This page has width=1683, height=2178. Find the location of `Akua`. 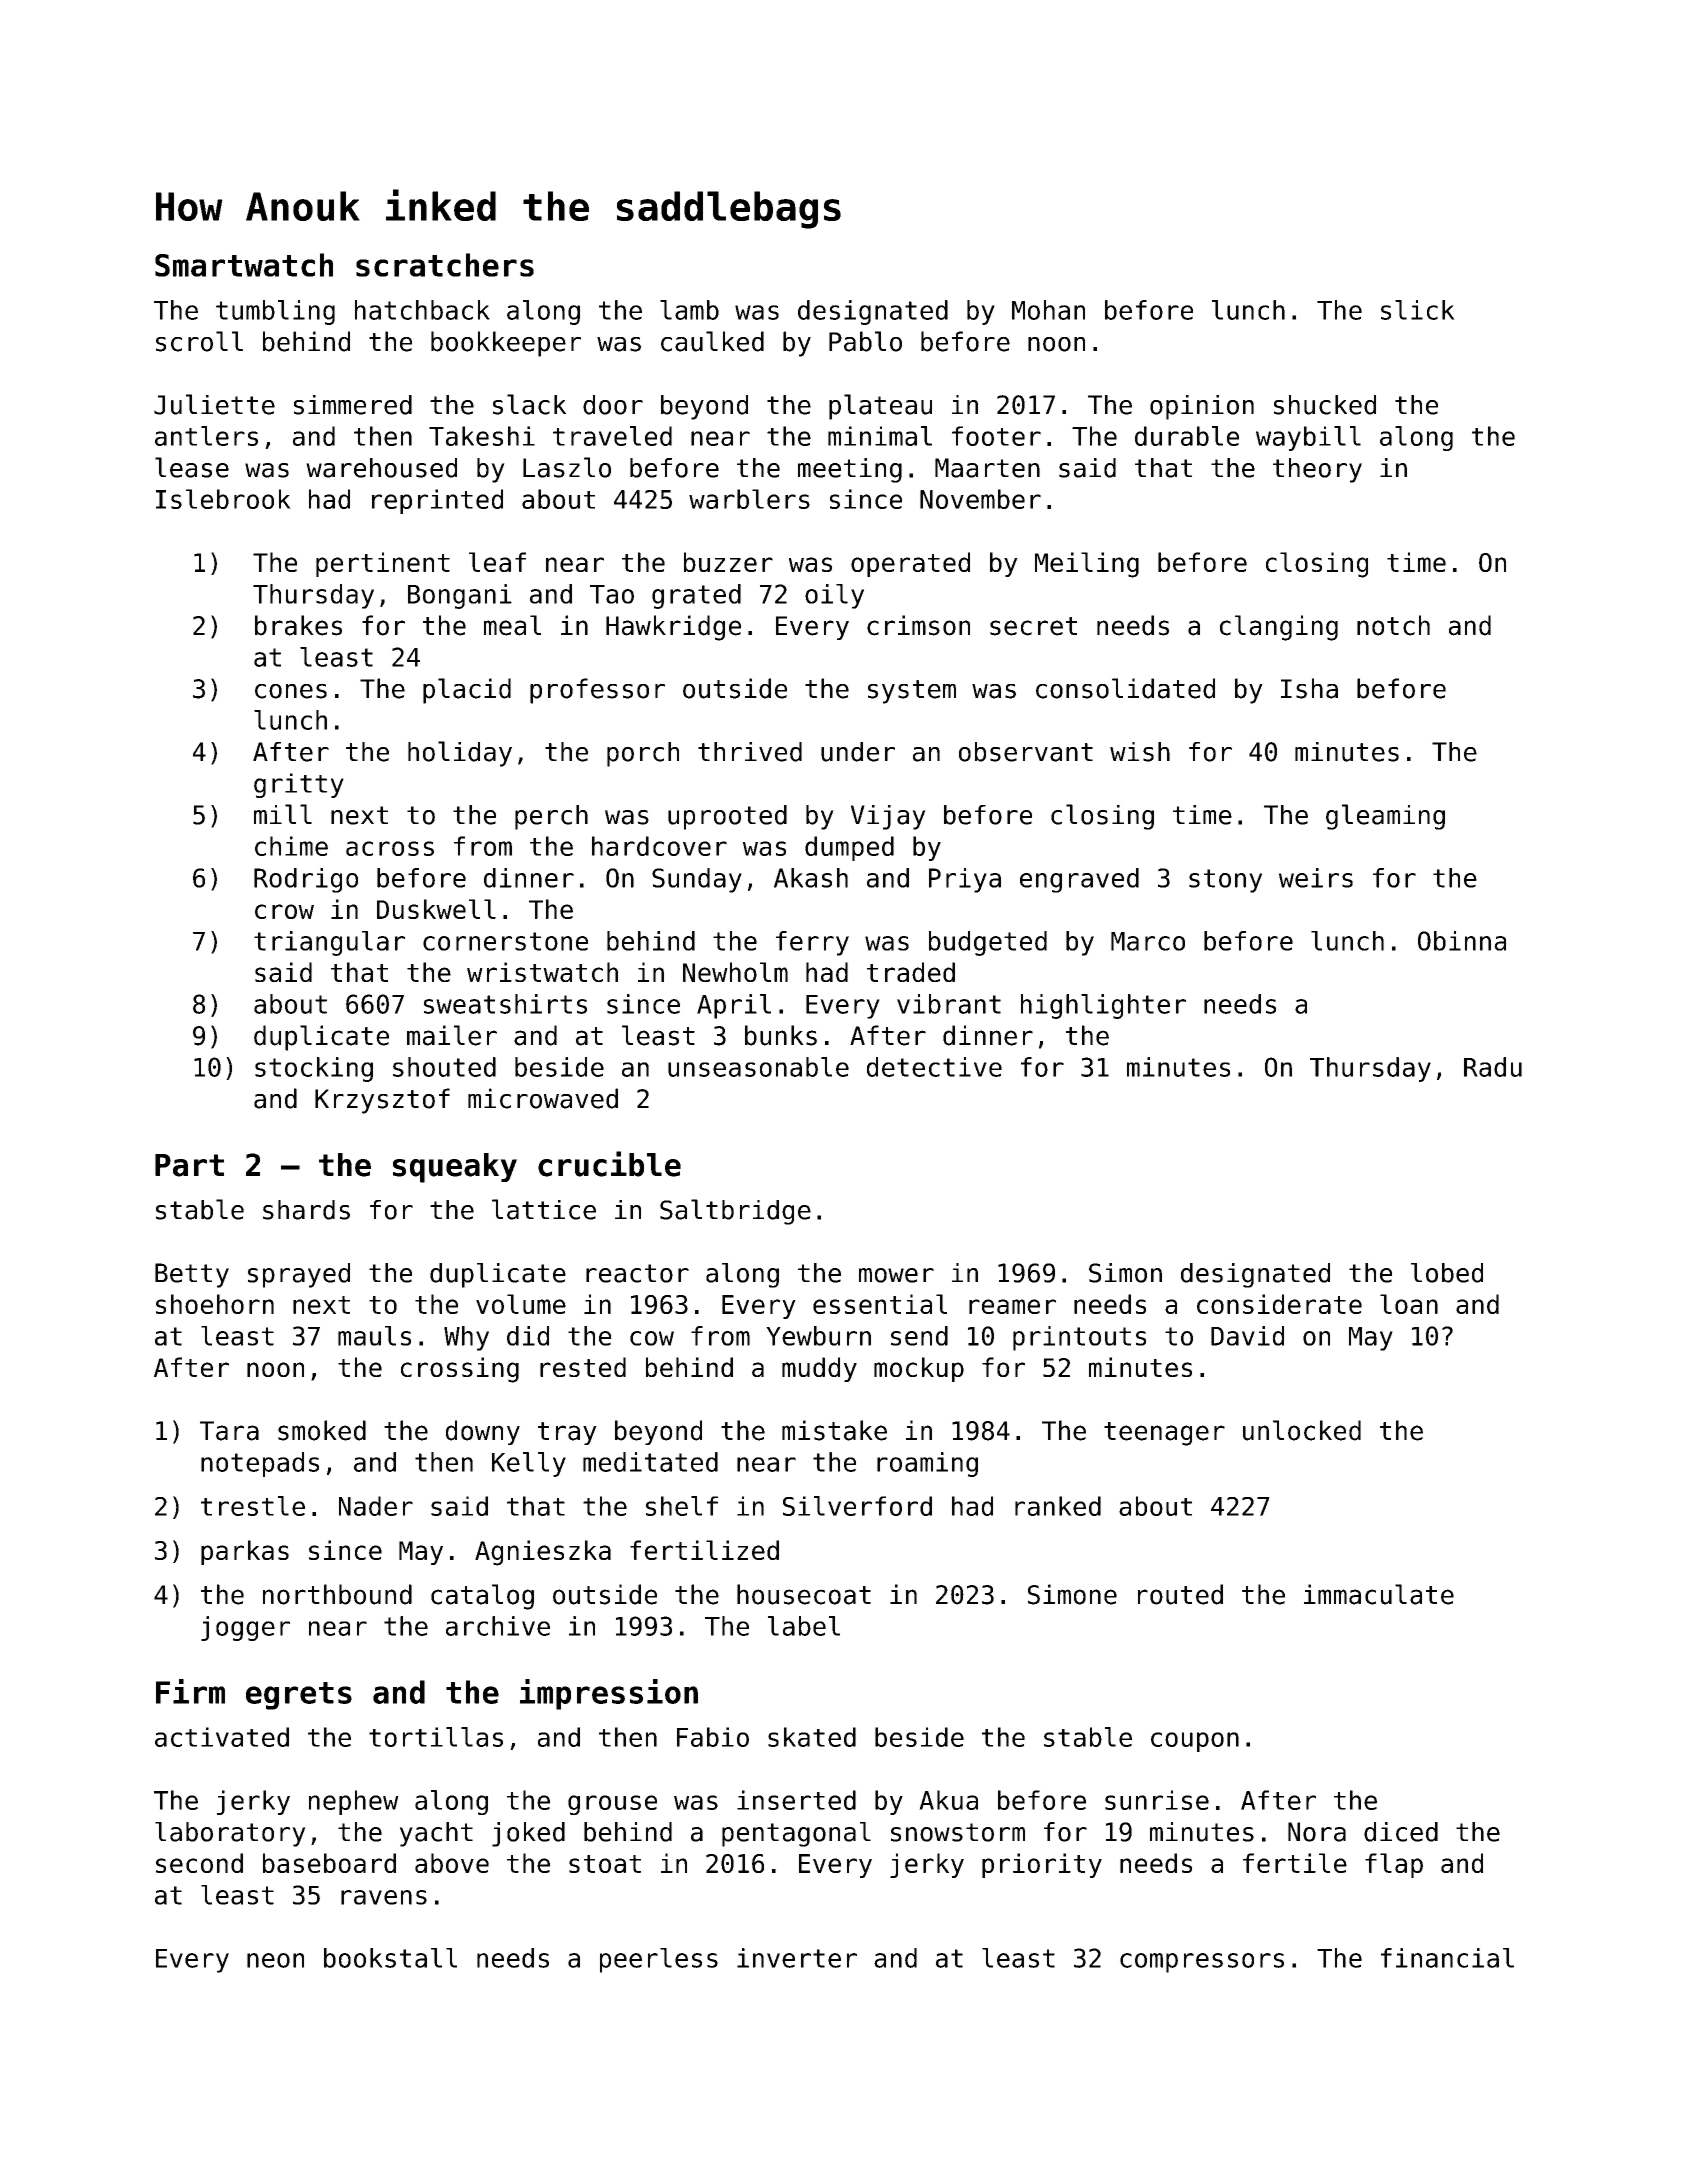

Akua is located at coordinates (948, 1800).
